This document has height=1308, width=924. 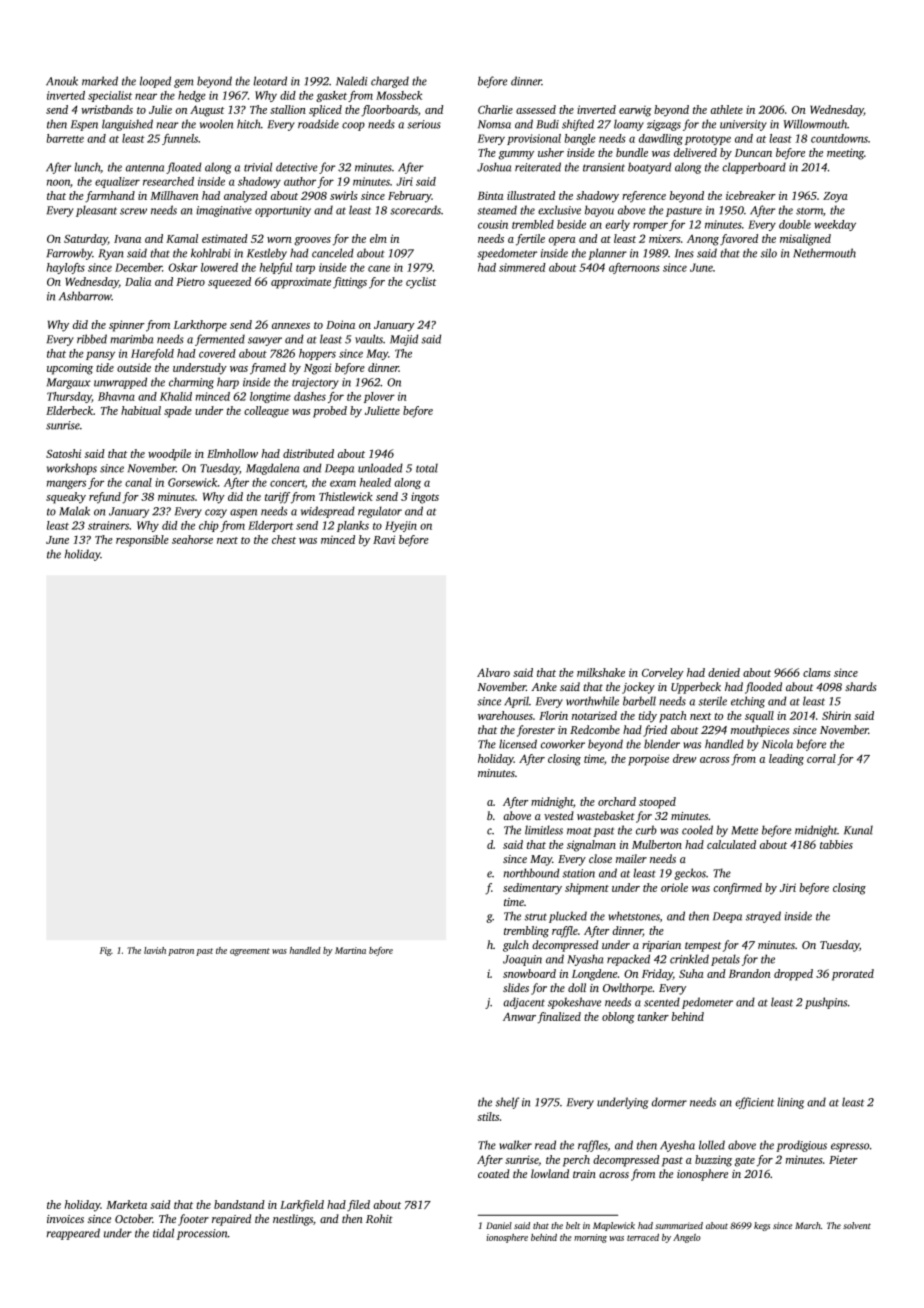 What do you see at coordinates (687, 1238) in the document?
I see `Angelo` at bounding box center [687, 1238].
